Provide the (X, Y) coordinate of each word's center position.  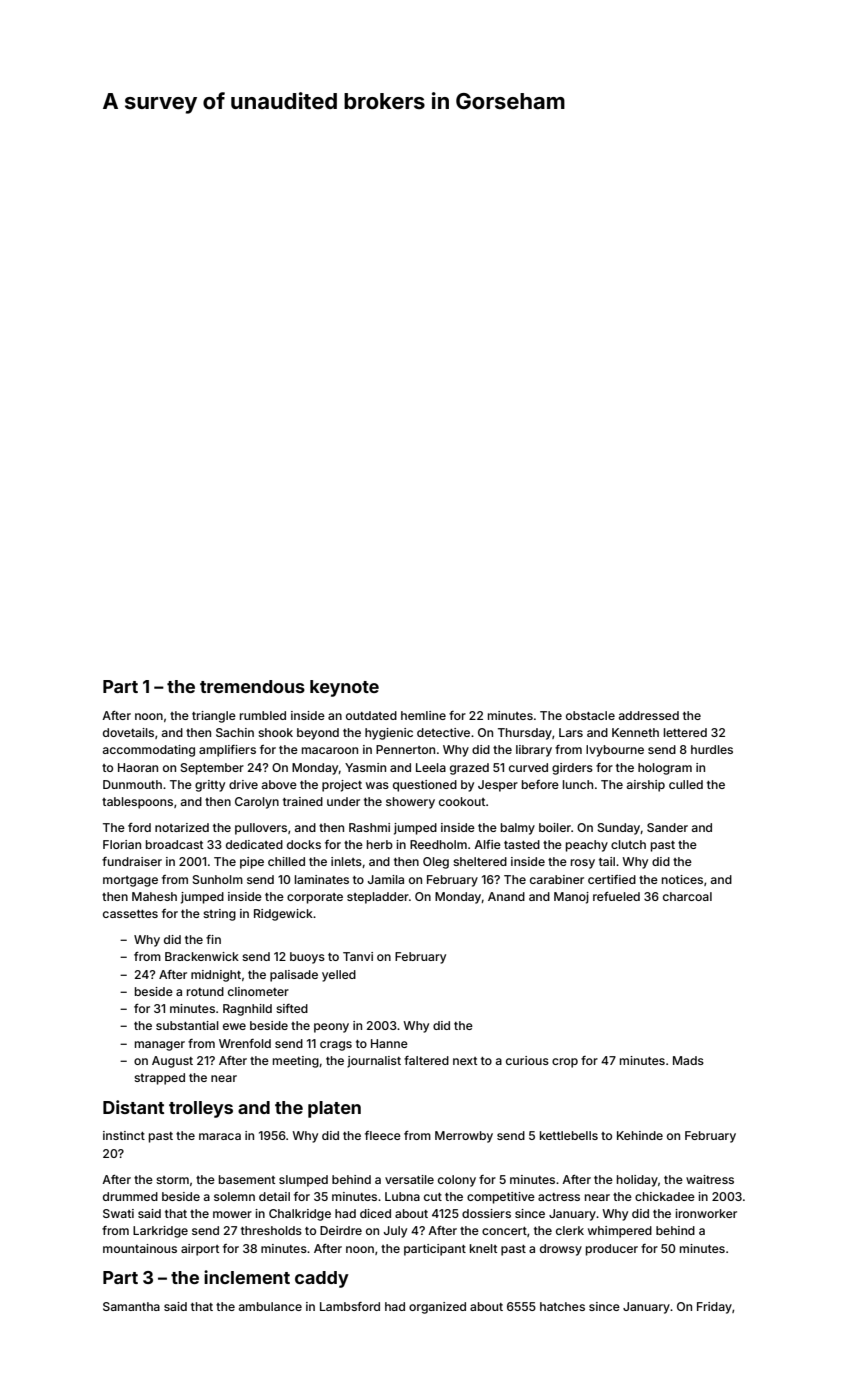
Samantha (131, 1306)
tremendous (252, 686)
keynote (344, 688)
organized (437, 1308)
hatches (562, 1306)
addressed (649, 715)
